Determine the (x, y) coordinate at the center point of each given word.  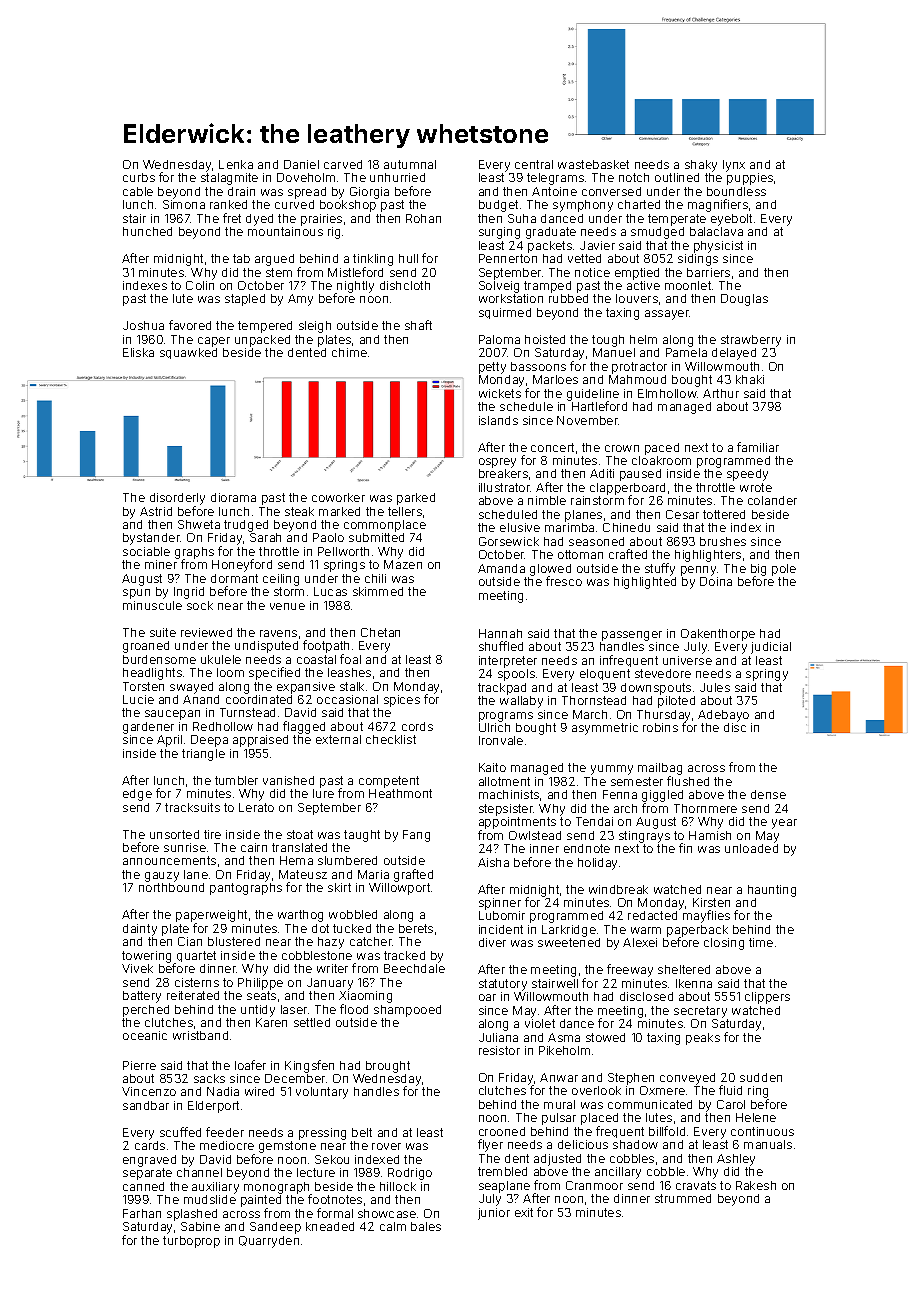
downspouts (656, 689)
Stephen (631, 1079)
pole (784, 570)
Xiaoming (365, 997)
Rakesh (756, 1185)
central (534, 164)
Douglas (744, 300)
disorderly (177, 499)
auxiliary (215, 1188)
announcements (169, 860)
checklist (391, 739)
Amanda (501, 568)
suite (163, 632)
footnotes (335, 1199)
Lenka (236, 164)
